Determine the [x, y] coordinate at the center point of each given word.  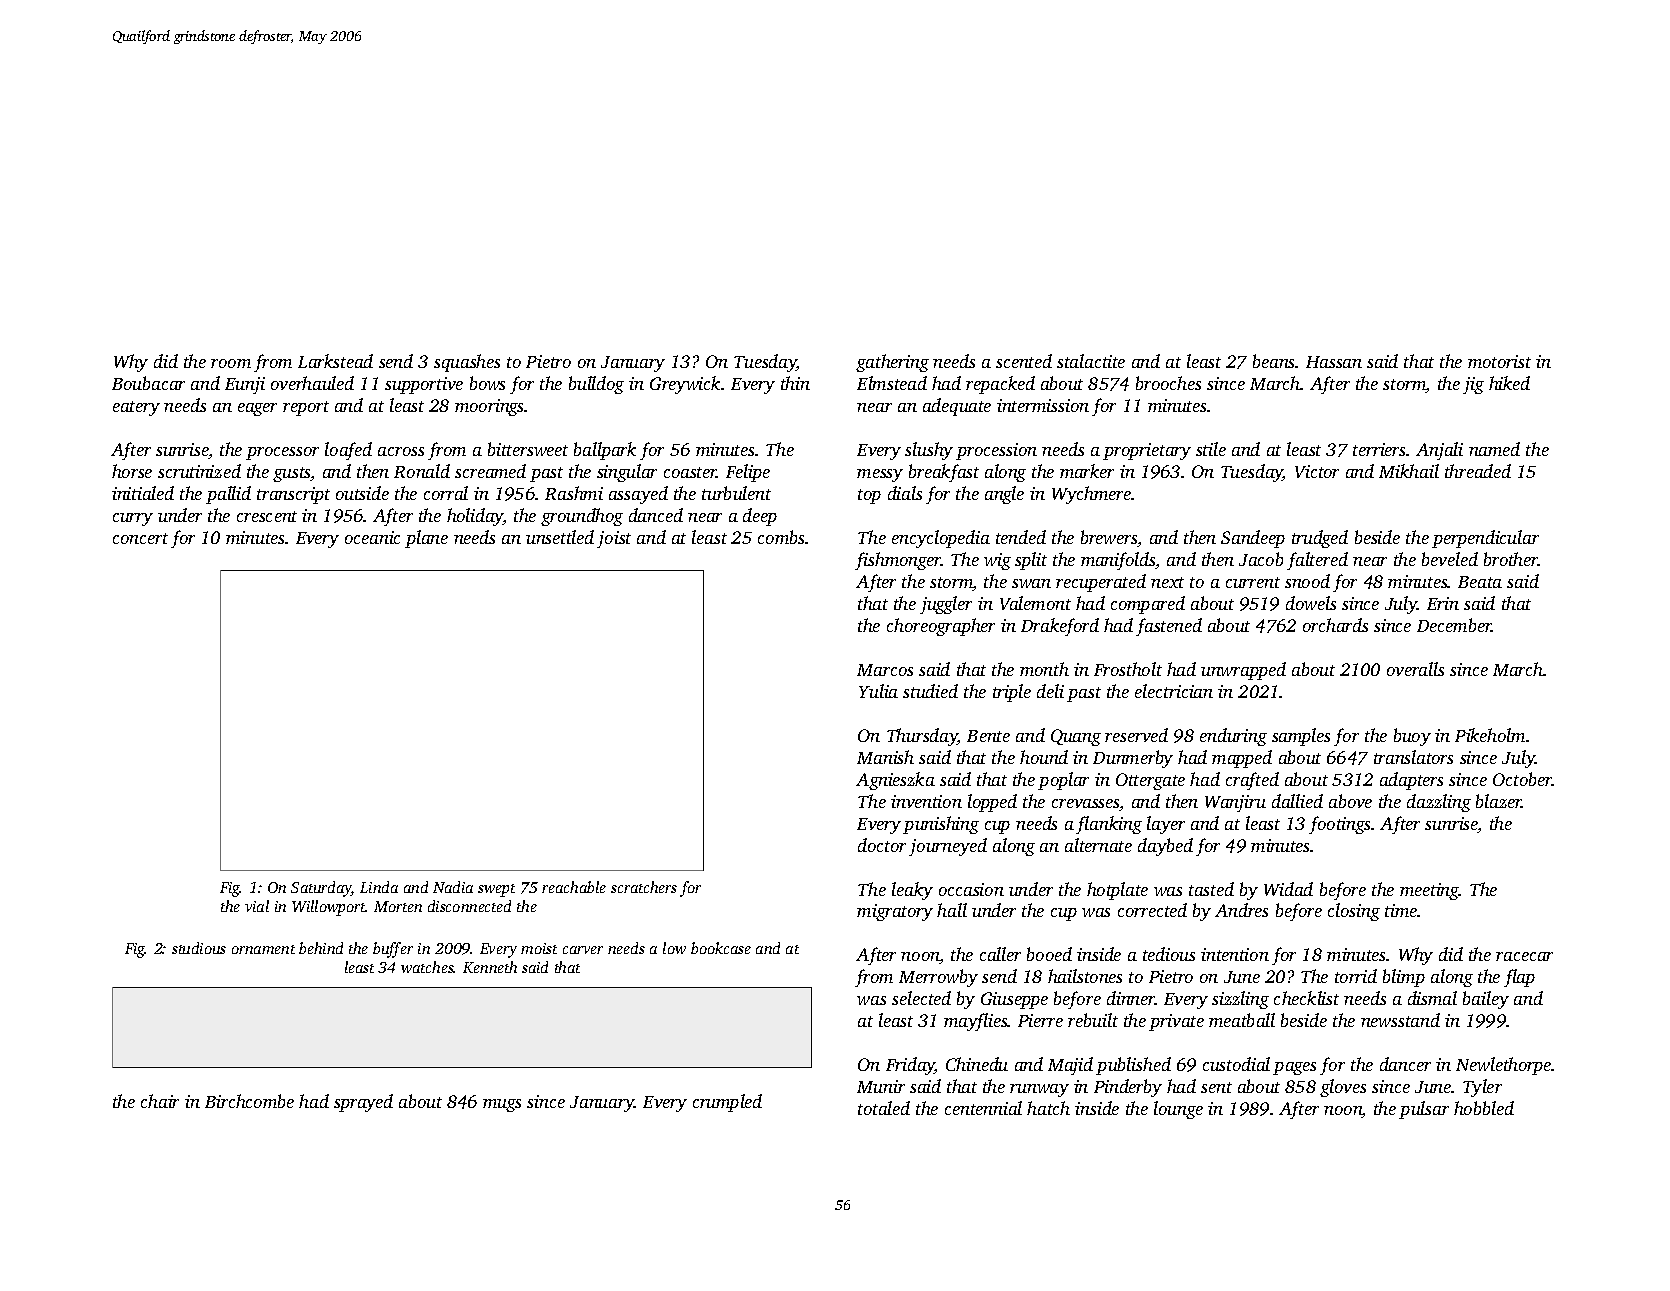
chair [160, 1101]
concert [140, 538]
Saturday [321, 889]
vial [257, 906]
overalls [1415, 669]
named [1494, 449]
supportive [424, 385]
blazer [1499, 801]
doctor [882, 845]
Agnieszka [895, 781]
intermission [1043, 405]
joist [614, 539]
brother [1511, 559]
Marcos [885, 670]
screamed [490, 471]
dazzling [1439, 803]
